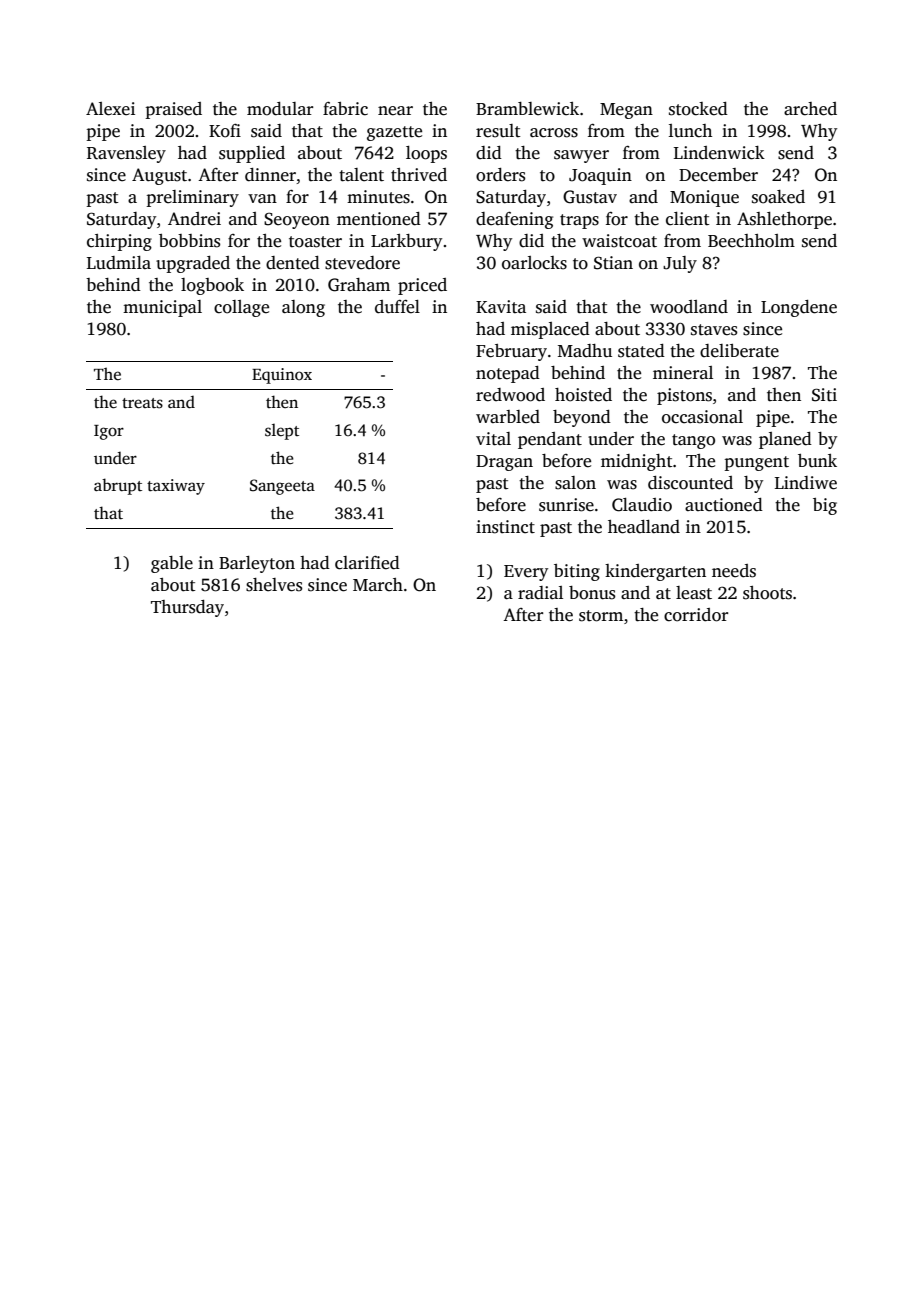 The width and height of the screenshot is (924, 1308). Describe the element at coordinates (511, 352) in the screenshot. I see `February` at that location.
